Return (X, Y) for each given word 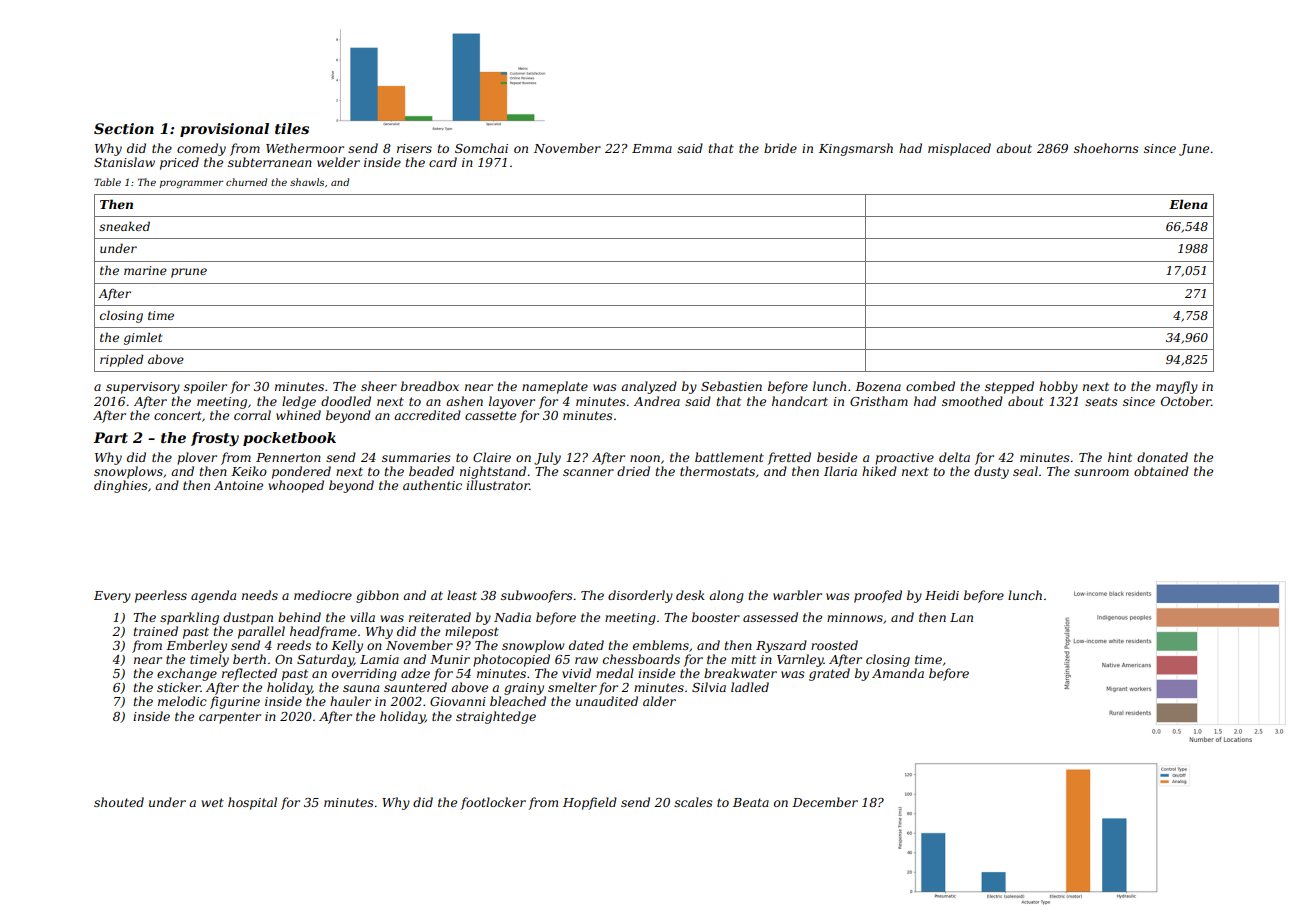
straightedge (496, 717)
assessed (770, 617)
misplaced (959, 149)
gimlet (143, 338)
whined (298, 415)
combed (930, 386)
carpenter (230, 718)
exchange (187, 674)
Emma (652, 148)
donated (1162, 457)
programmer (191, 184)
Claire (492, 457)
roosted (834, 645)
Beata (751, 802)
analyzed (649, 387)
